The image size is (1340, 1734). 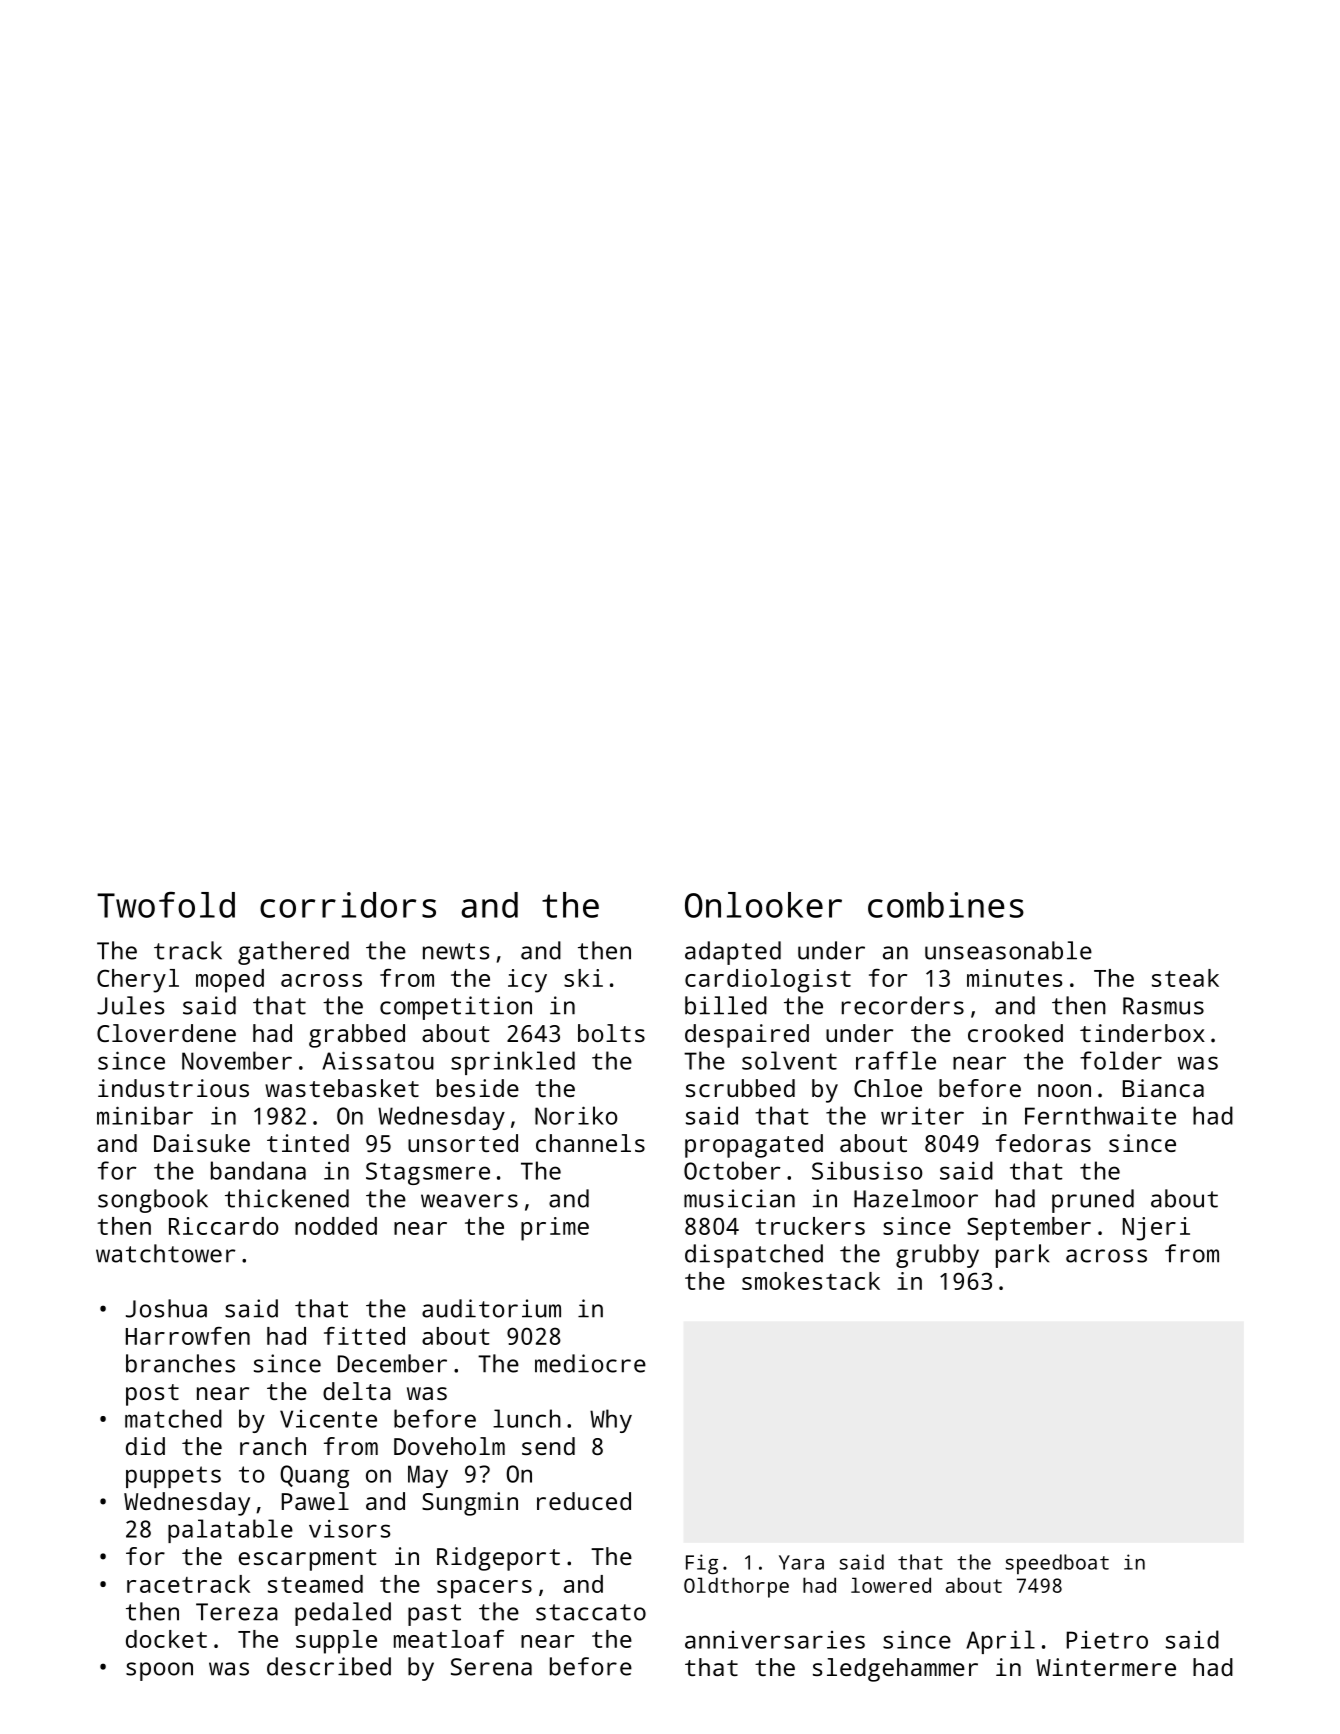 What do you see at coordinates (342, 1088) in the screenshot?
I see `wastebasket` at bounding box center [342, 1088].
